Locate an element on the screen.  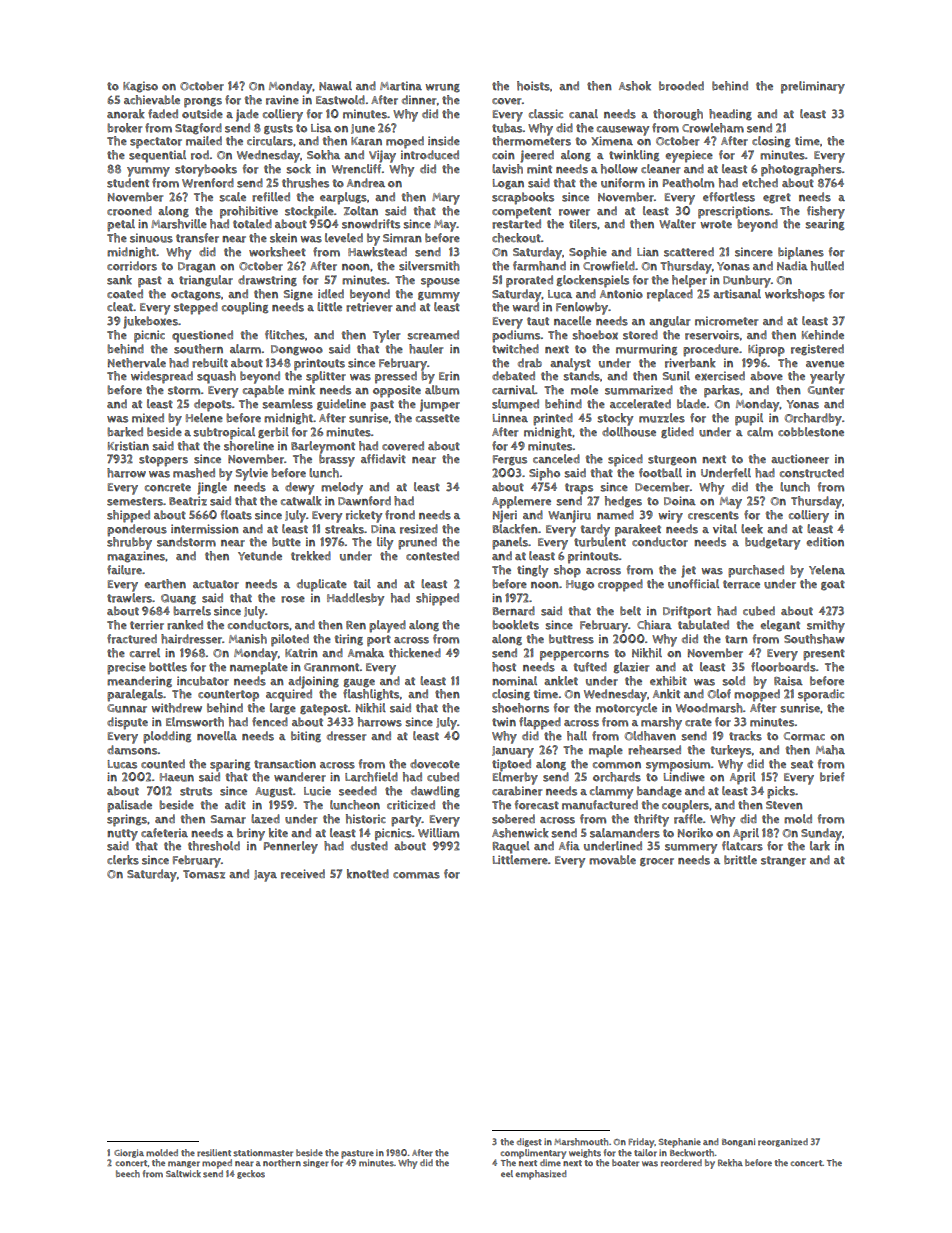
semesters is located at coordinates (135, 501).
